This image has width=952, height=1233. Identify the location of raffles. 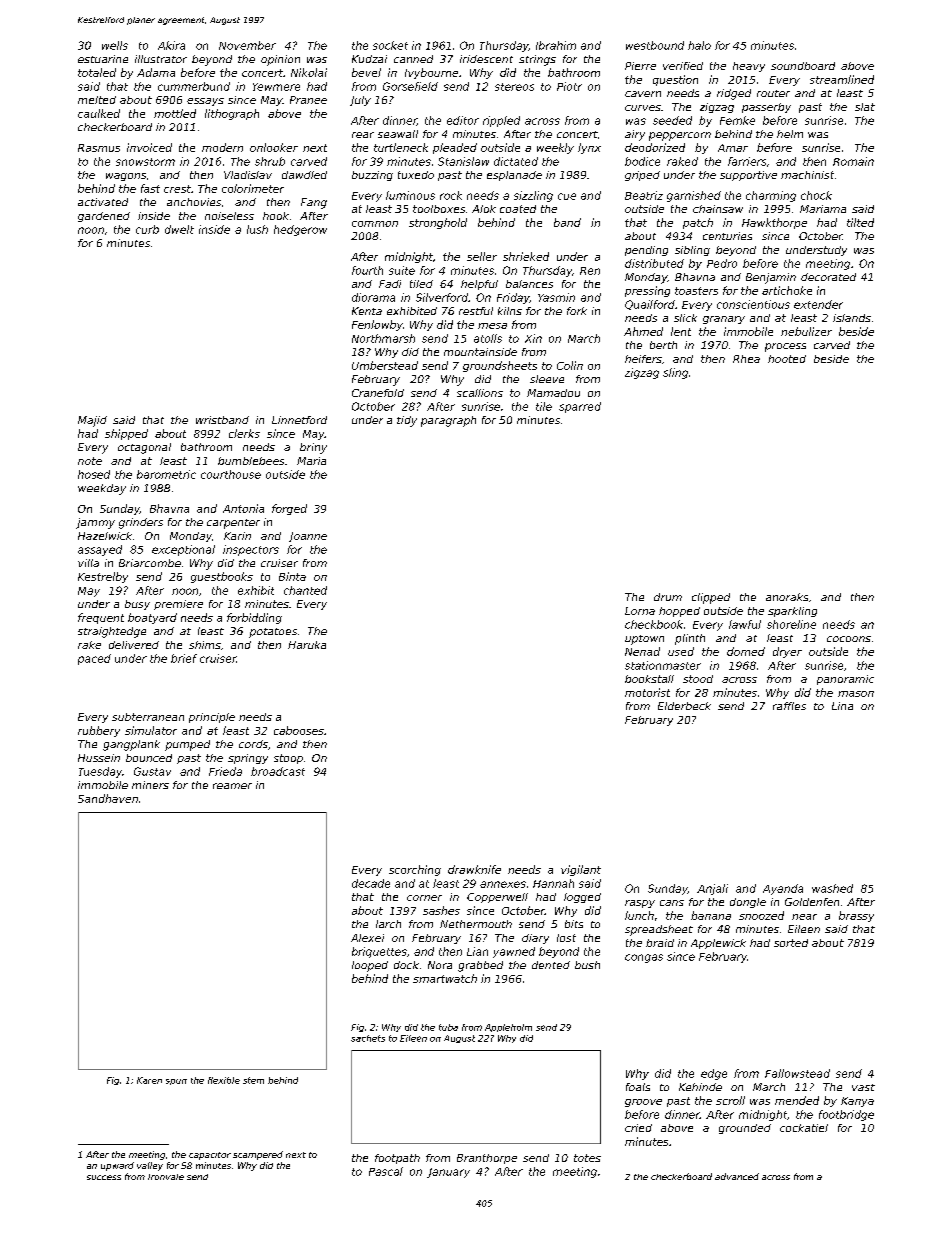
(789, 706).
